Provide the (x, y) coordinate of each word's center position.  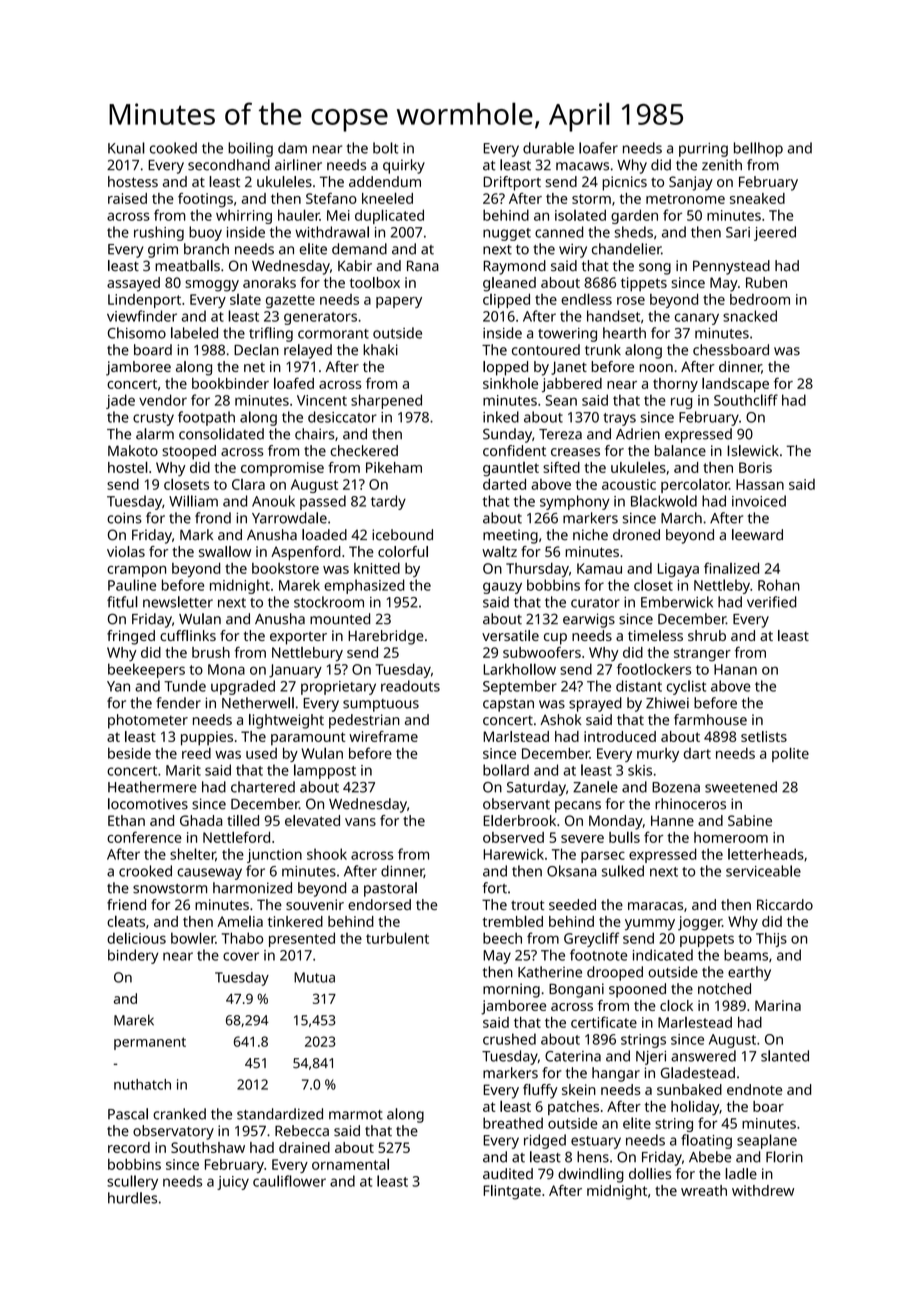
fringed (131, 637)
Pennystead (731, 267)
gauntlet (511, 469)
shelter (193, 855)
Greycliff (591, 939)
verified (772, 602)
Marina (778, 1005)
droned (636, 535)
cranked (179, 1114)
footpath (206, 418)
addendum (385, 181)
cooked (173, 148)
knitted (377, 568)
